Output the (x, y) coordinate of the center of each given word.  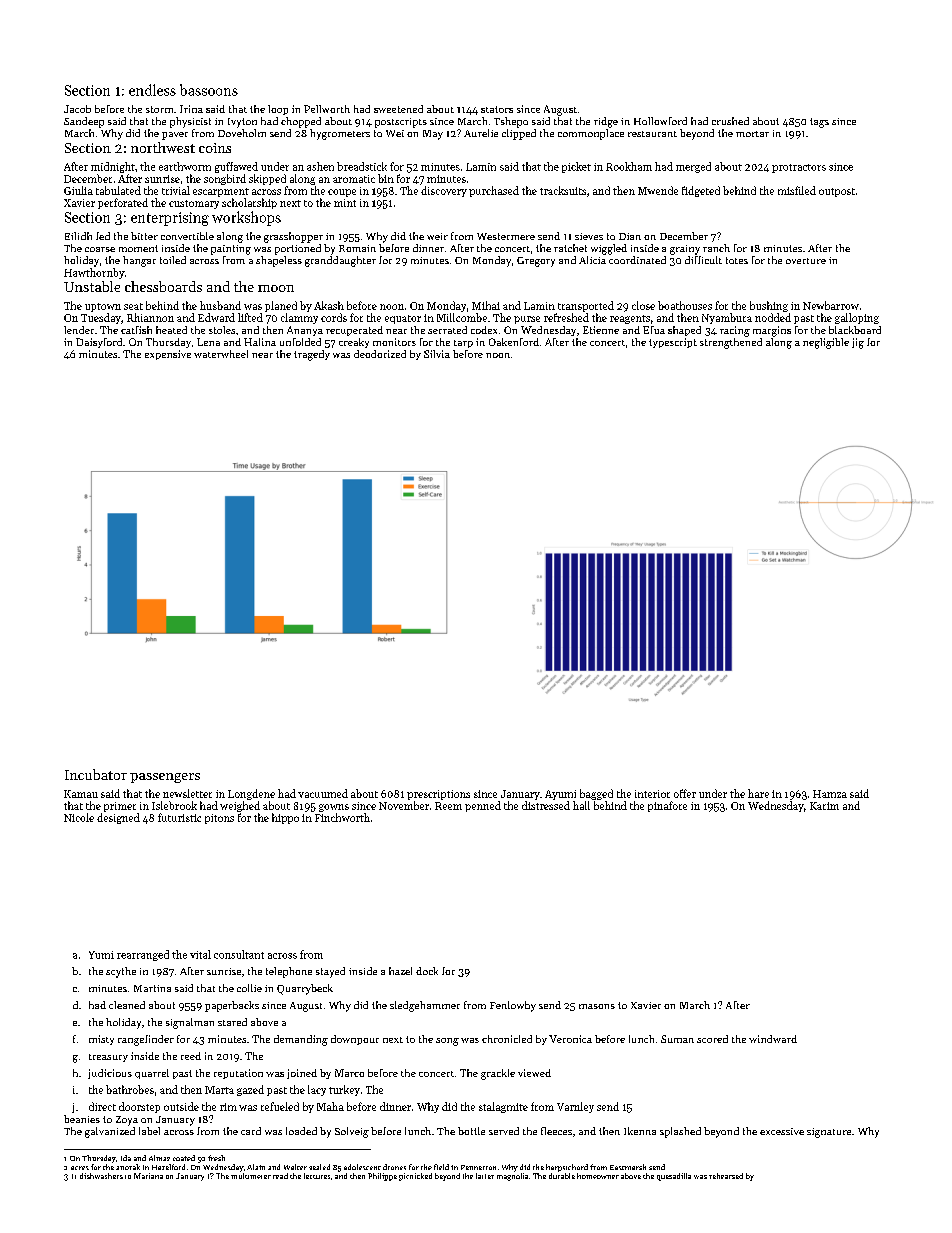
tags (819, 123)
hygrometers (340, 134)
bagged (596, 794)
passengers (165, 778)
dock (427, 971)
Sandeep (84, 122)
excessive (782, 1131)
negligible (826, 343)
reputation (238, 1074)
